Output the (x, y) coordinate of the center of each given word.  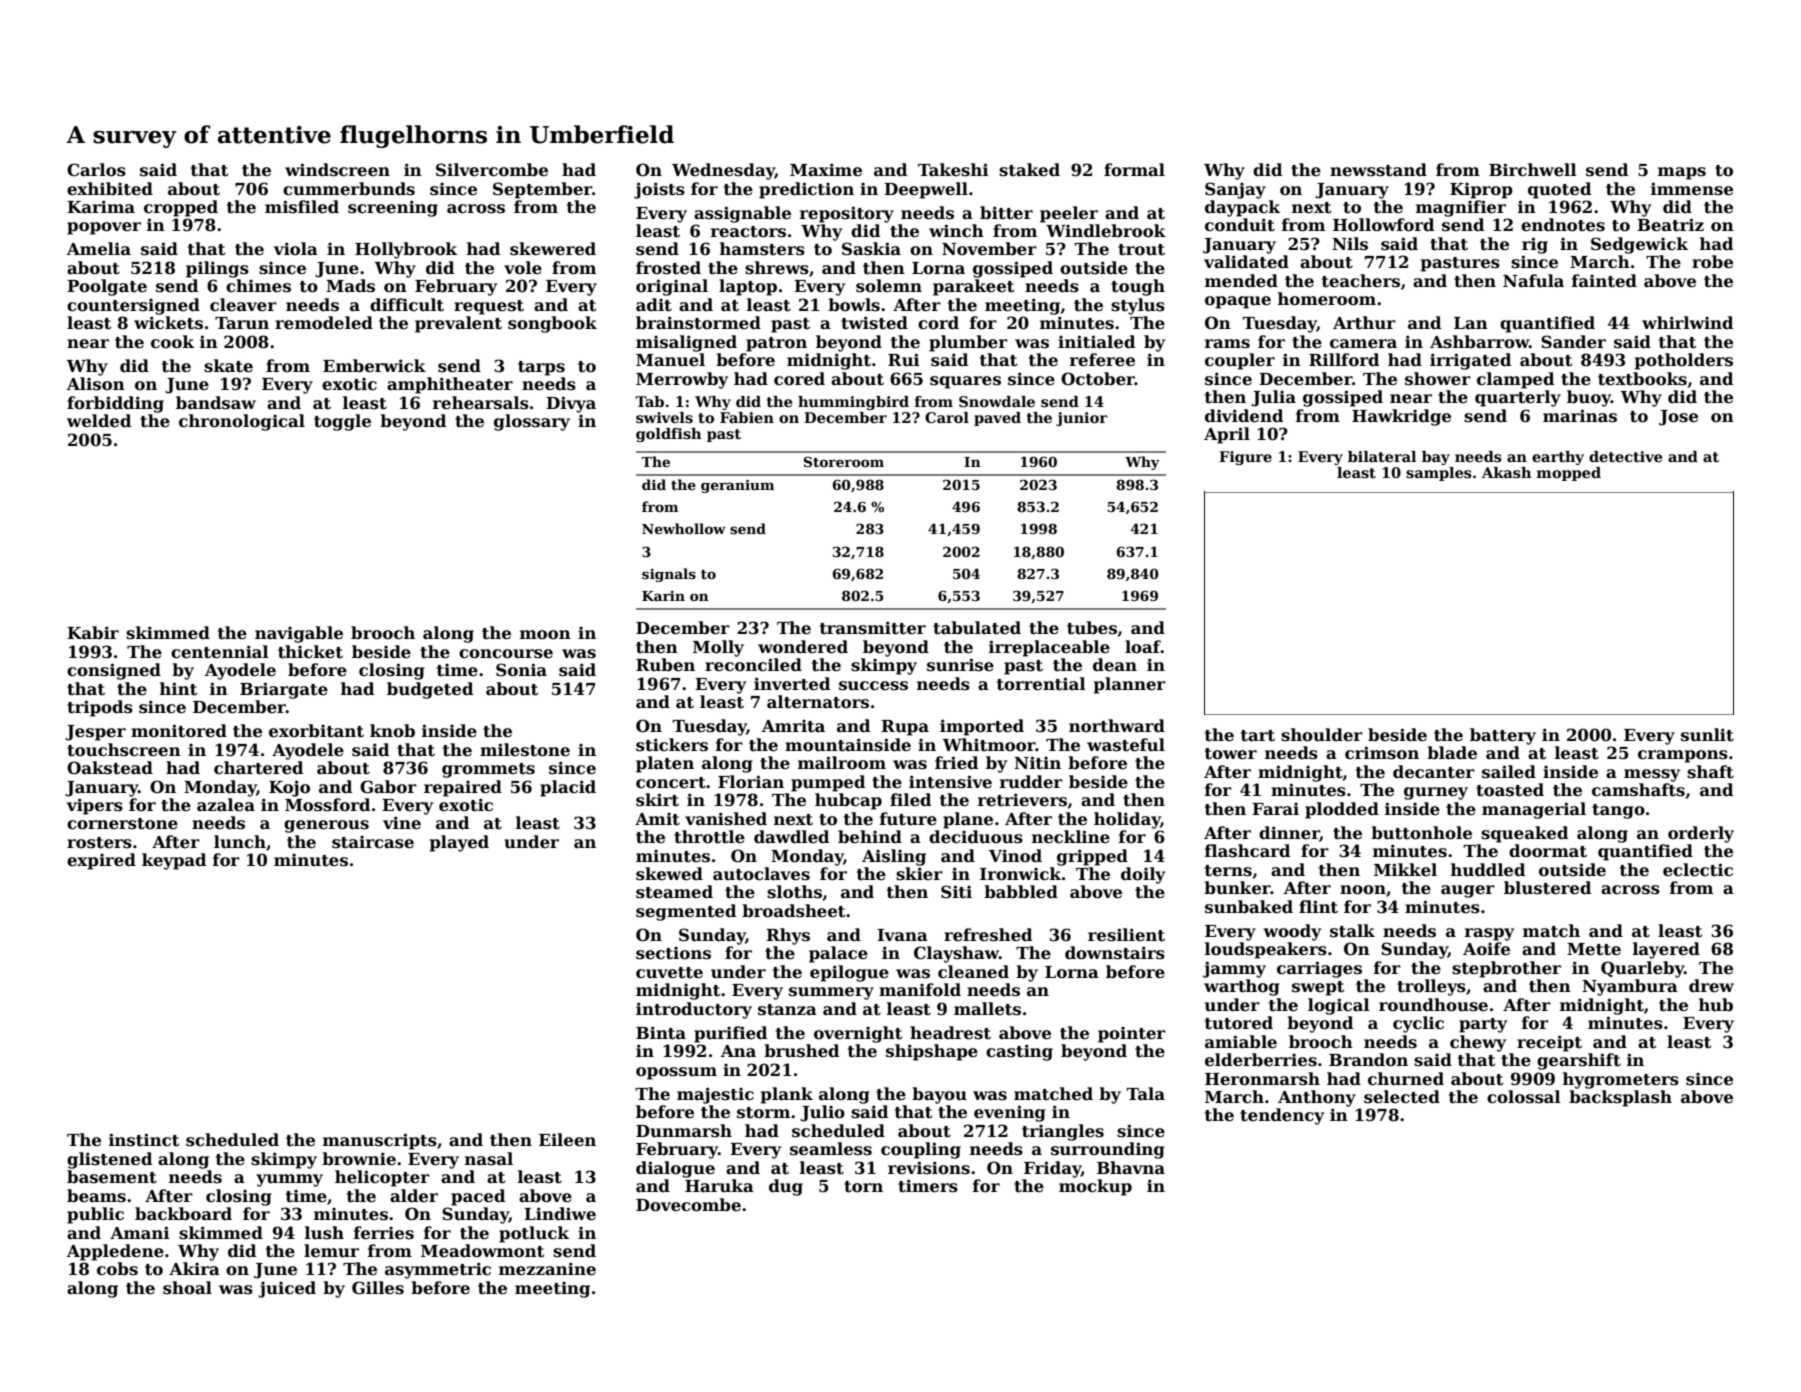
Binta (661, 1033)
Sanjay (1235, 190)
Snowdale (997, 401)
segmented (686, 912)
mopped (1569, 474)
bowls (854, 305)
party (1483, 1025)
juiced (287, 1289)
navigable (299, 634)
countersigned (133, 306)
